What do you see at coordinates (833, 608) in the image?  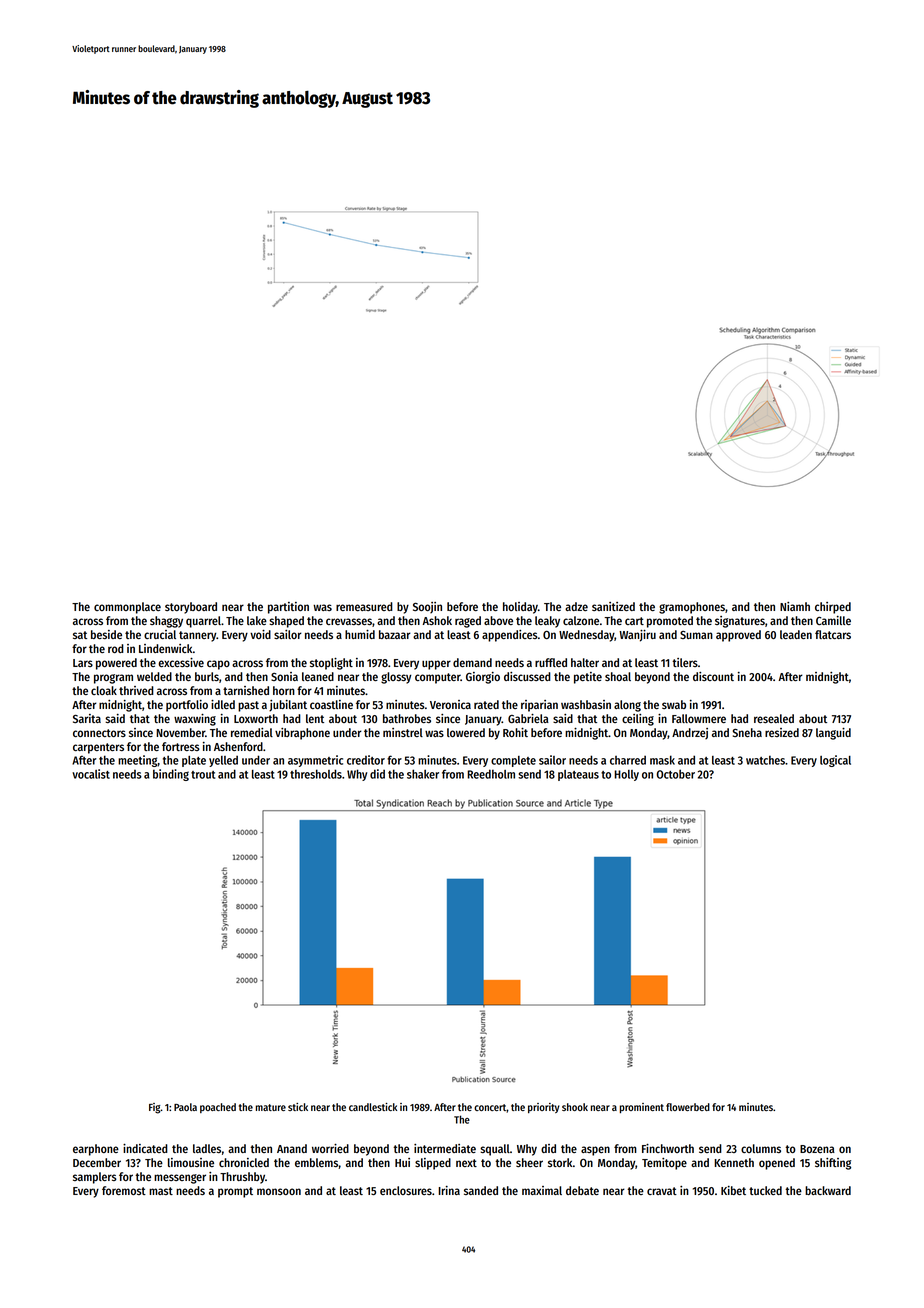 I see `chirped` at bounding box center [833, 608].
